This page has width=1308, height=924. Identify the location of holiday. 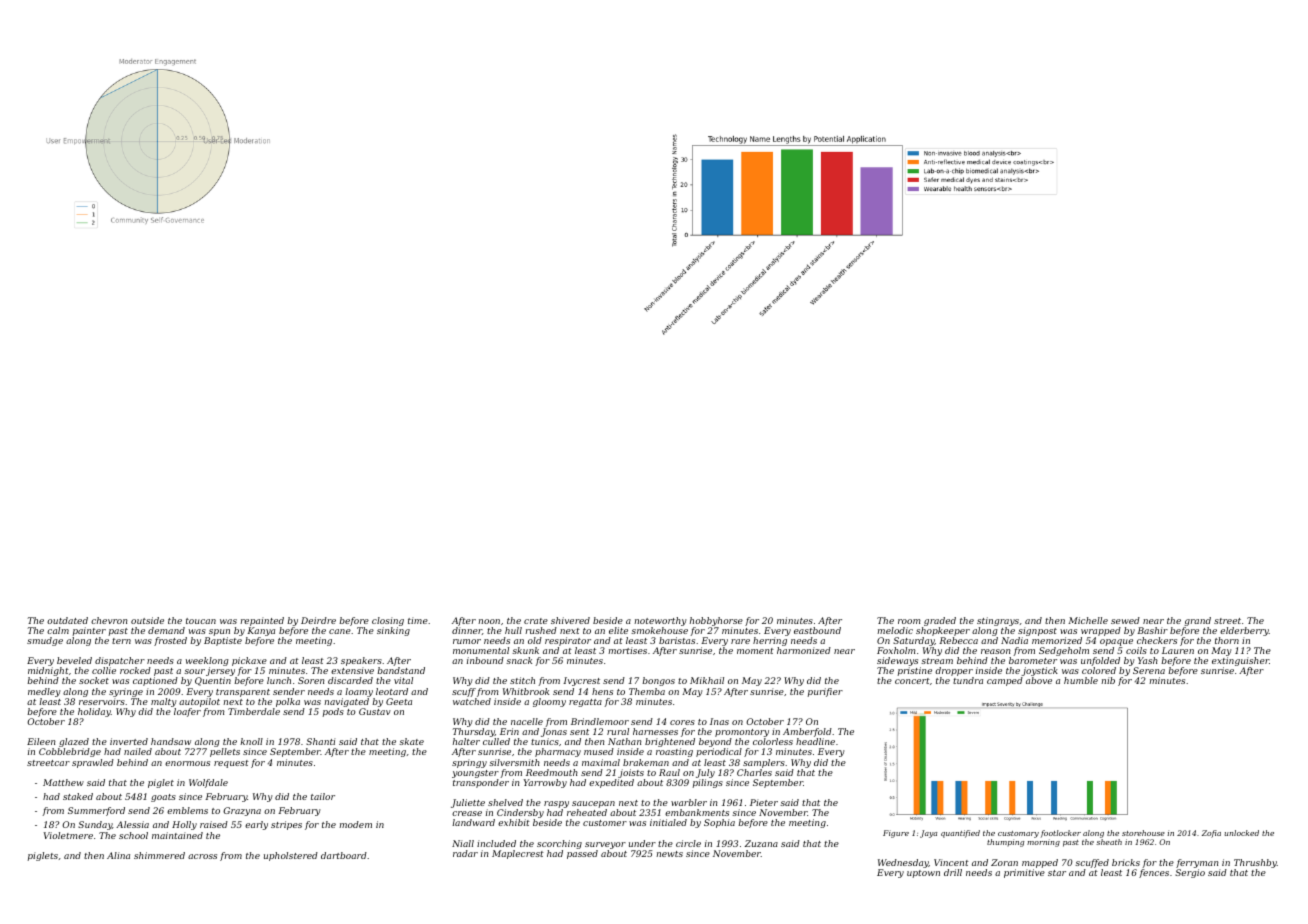
(94, 712).
